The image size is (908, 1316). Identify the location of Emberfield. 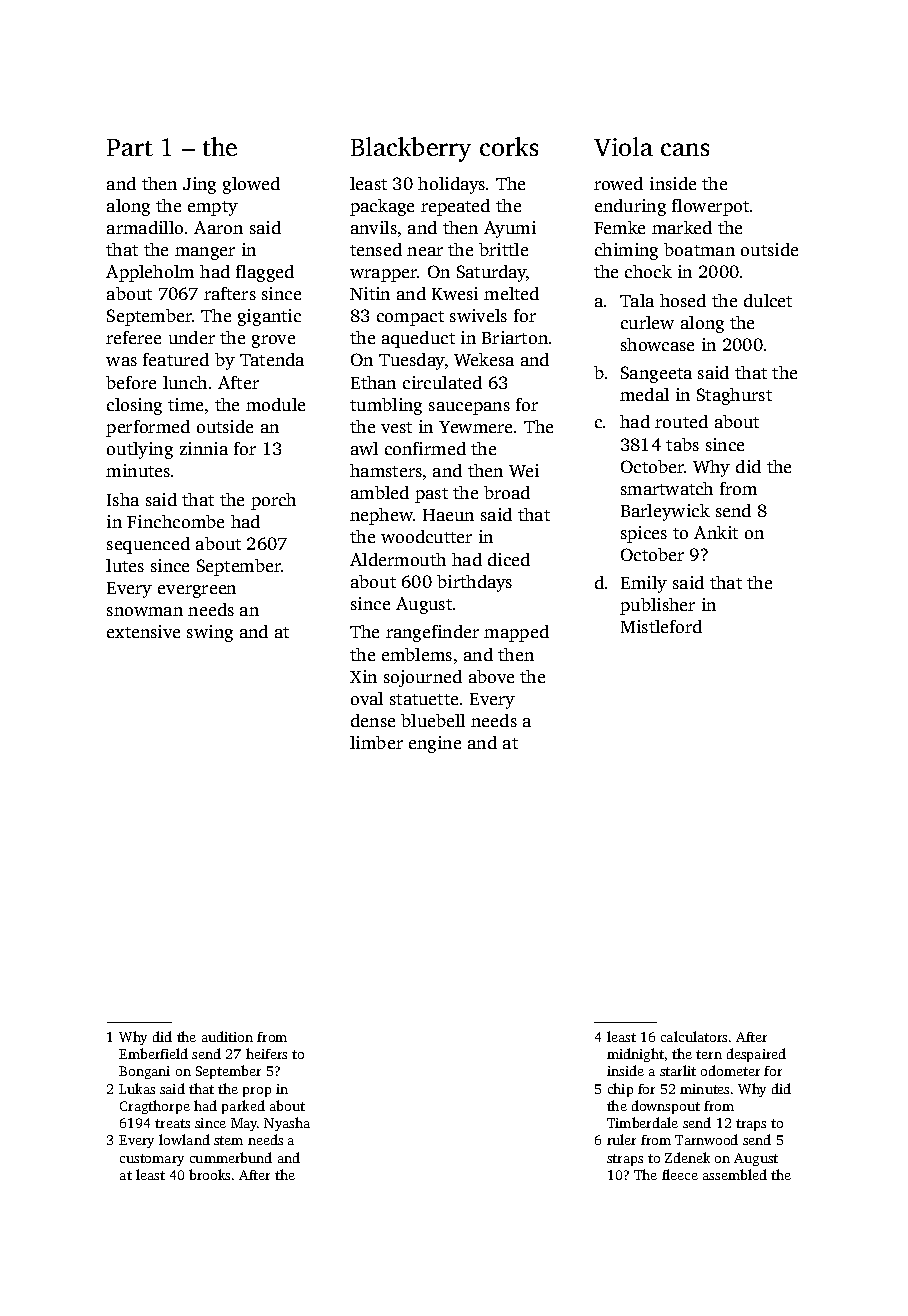
(153, 1053).
